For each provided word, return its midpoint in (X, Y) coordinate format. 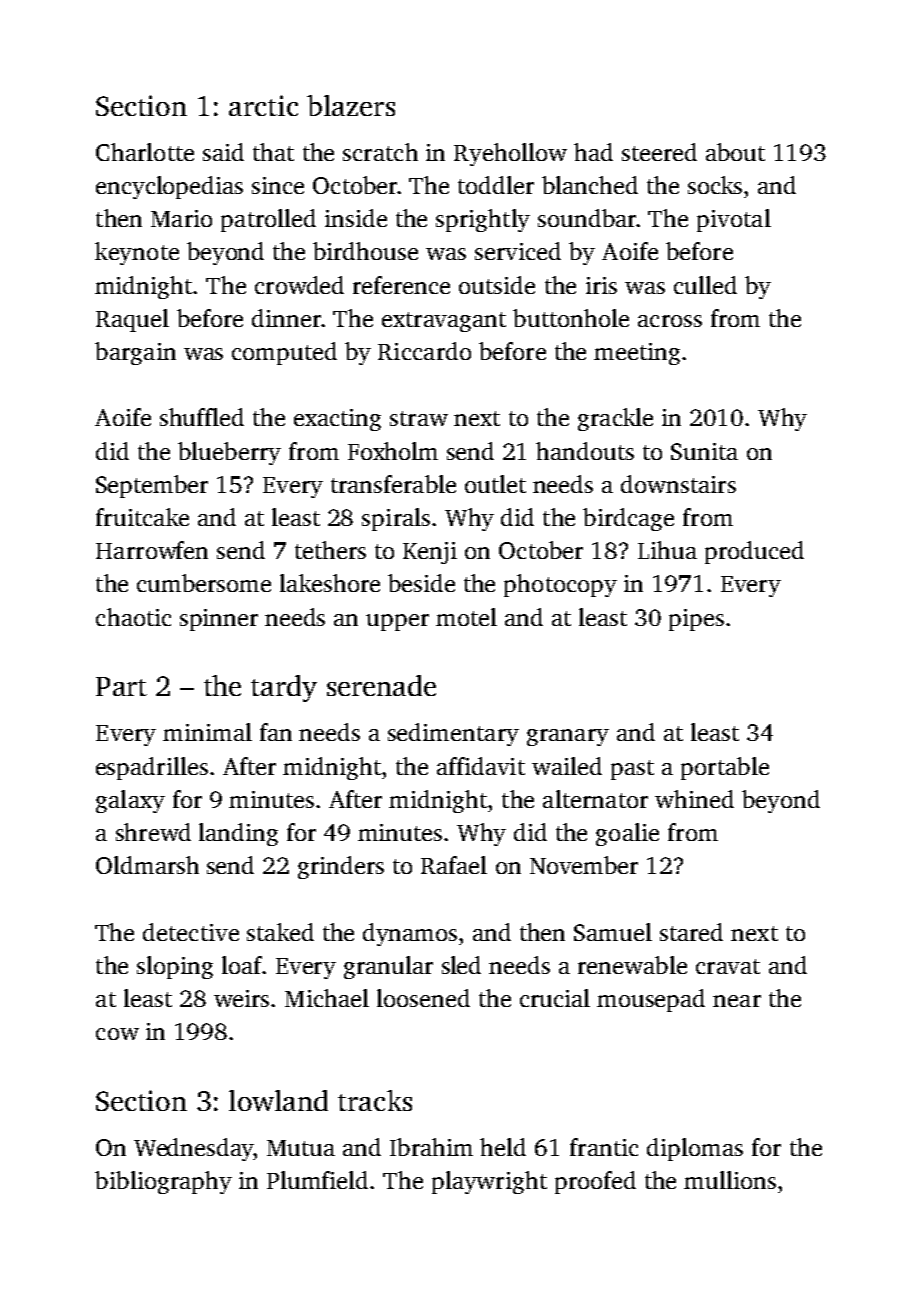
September (152, 486)
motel (466, 617)
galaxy (130, 801)
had (593, 152)
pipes (696, 620)
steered (659, 152)
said (223, 152)
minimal (207, 732)
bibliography (163, 1182)
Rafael (454, 865)
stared (691, 932)
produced (754, 552)
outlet (495, 484)
